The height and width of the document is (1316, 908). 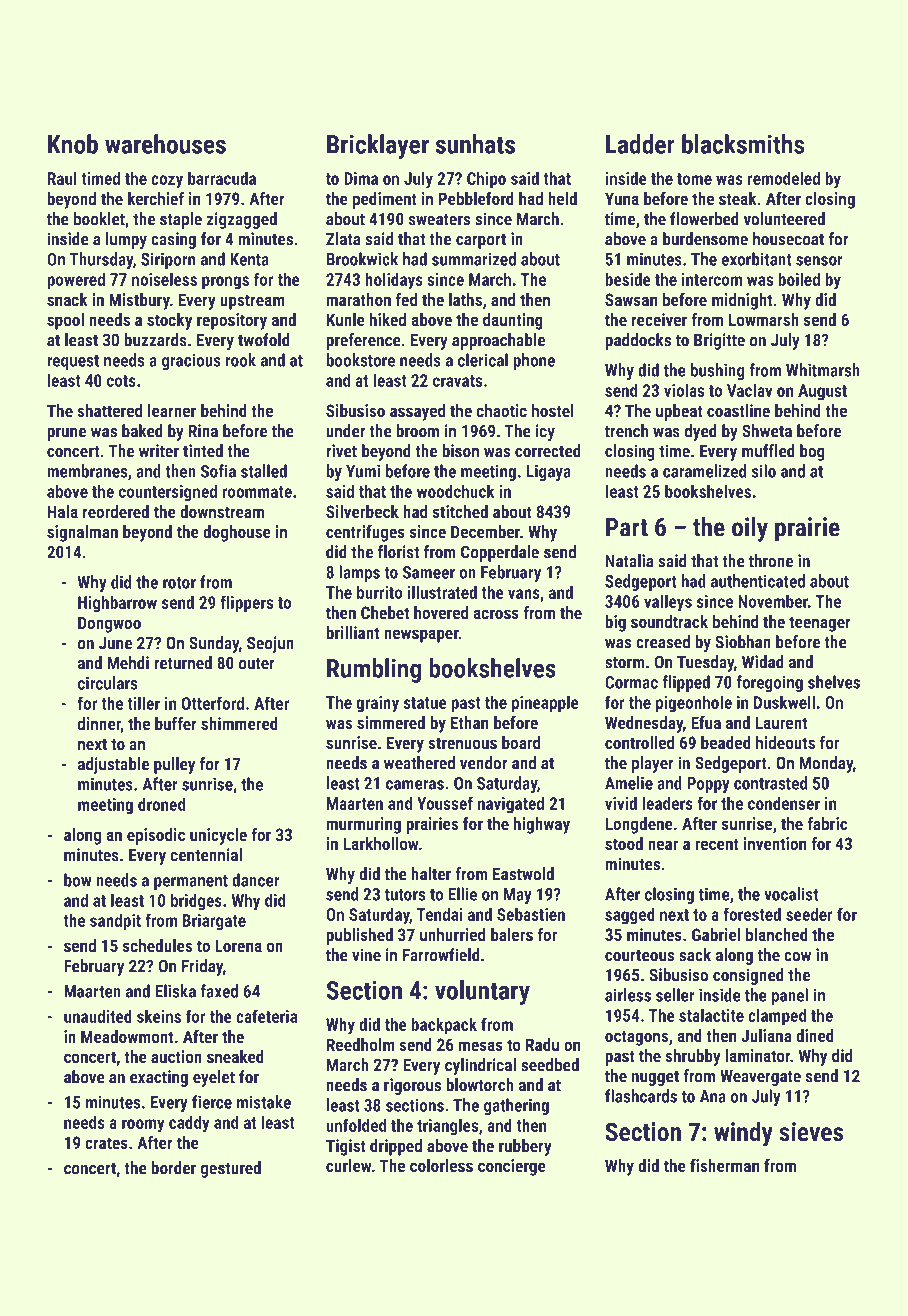 What do you see at coordinates (378, 146) in the document?
I see `Bricklayer` at bounding box center [378, 146].
